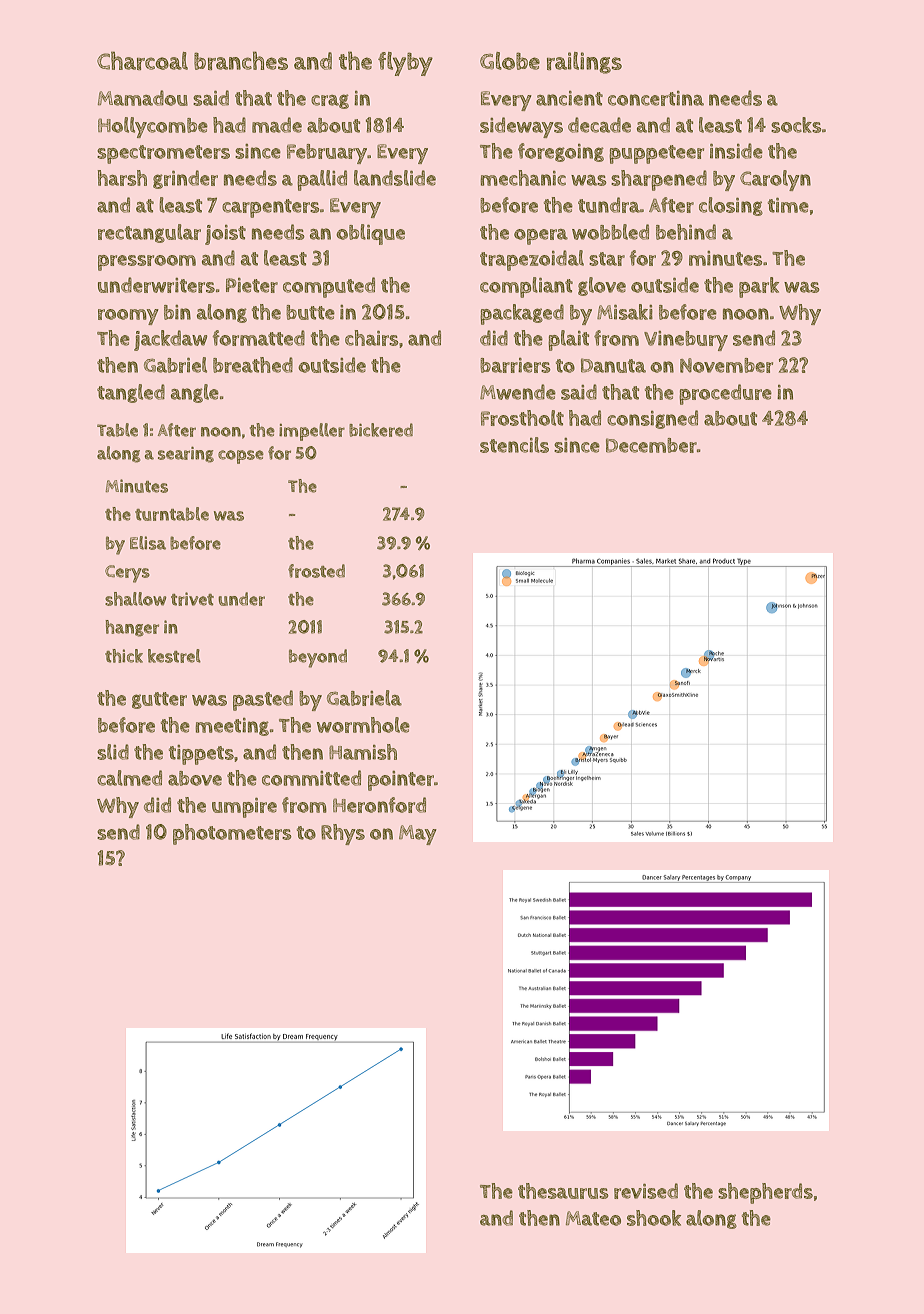  I want to click on gutter, so click(159, 700).
